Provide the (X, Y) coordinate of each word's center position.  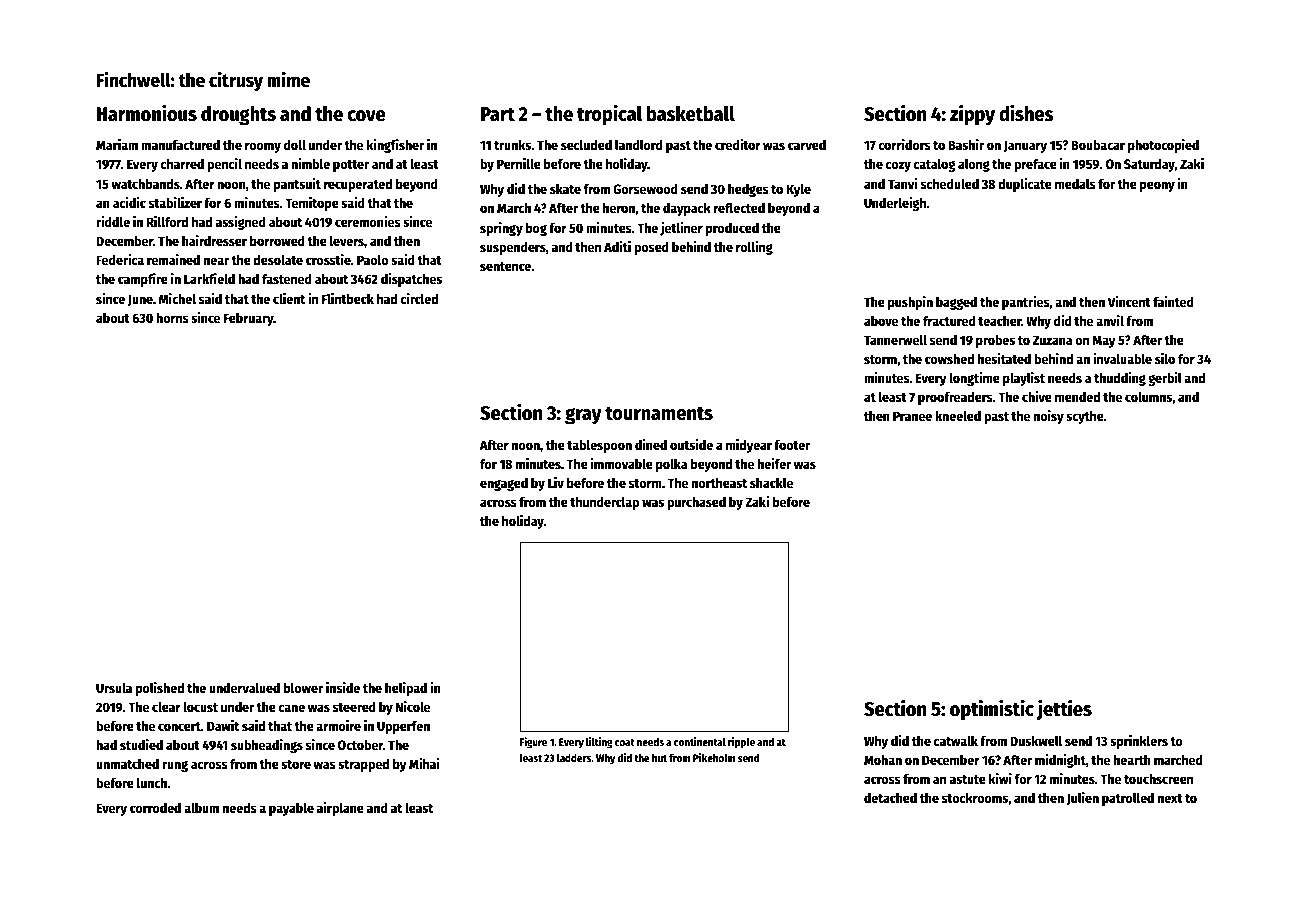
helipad (406, 689)
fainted (1173, 301)
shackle (771, 483)
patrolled (1128, 799)
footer (792, 444)
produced (732, 229)
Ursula (114, 687)
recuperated (358, 185)
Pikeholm (714, 757)
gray (583, 416)
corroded (155, 808)
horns (172, 317)
